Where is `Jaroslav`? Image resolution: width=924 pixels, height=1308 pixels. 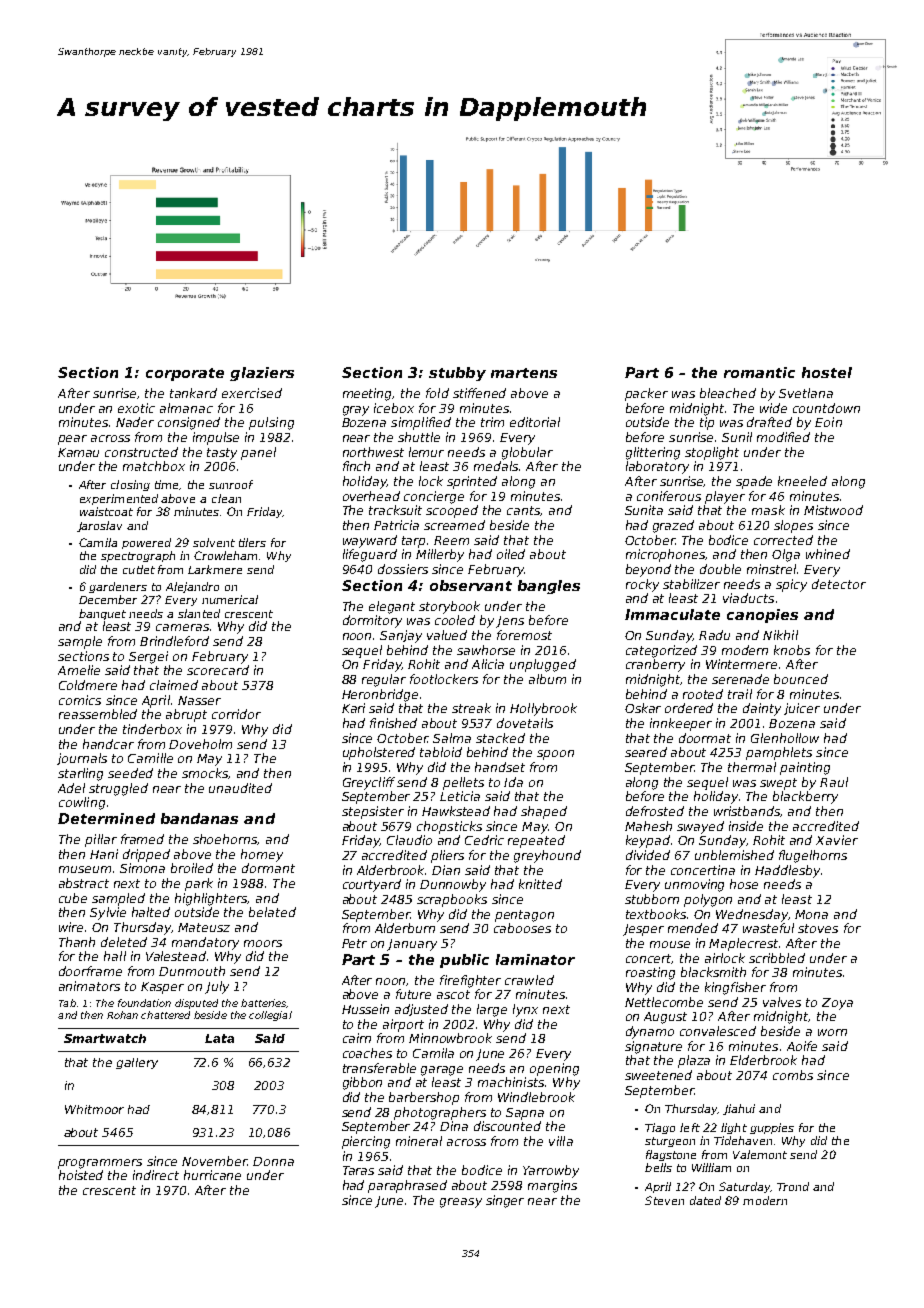
Jaroslav is located at coordinates (99, 526).
